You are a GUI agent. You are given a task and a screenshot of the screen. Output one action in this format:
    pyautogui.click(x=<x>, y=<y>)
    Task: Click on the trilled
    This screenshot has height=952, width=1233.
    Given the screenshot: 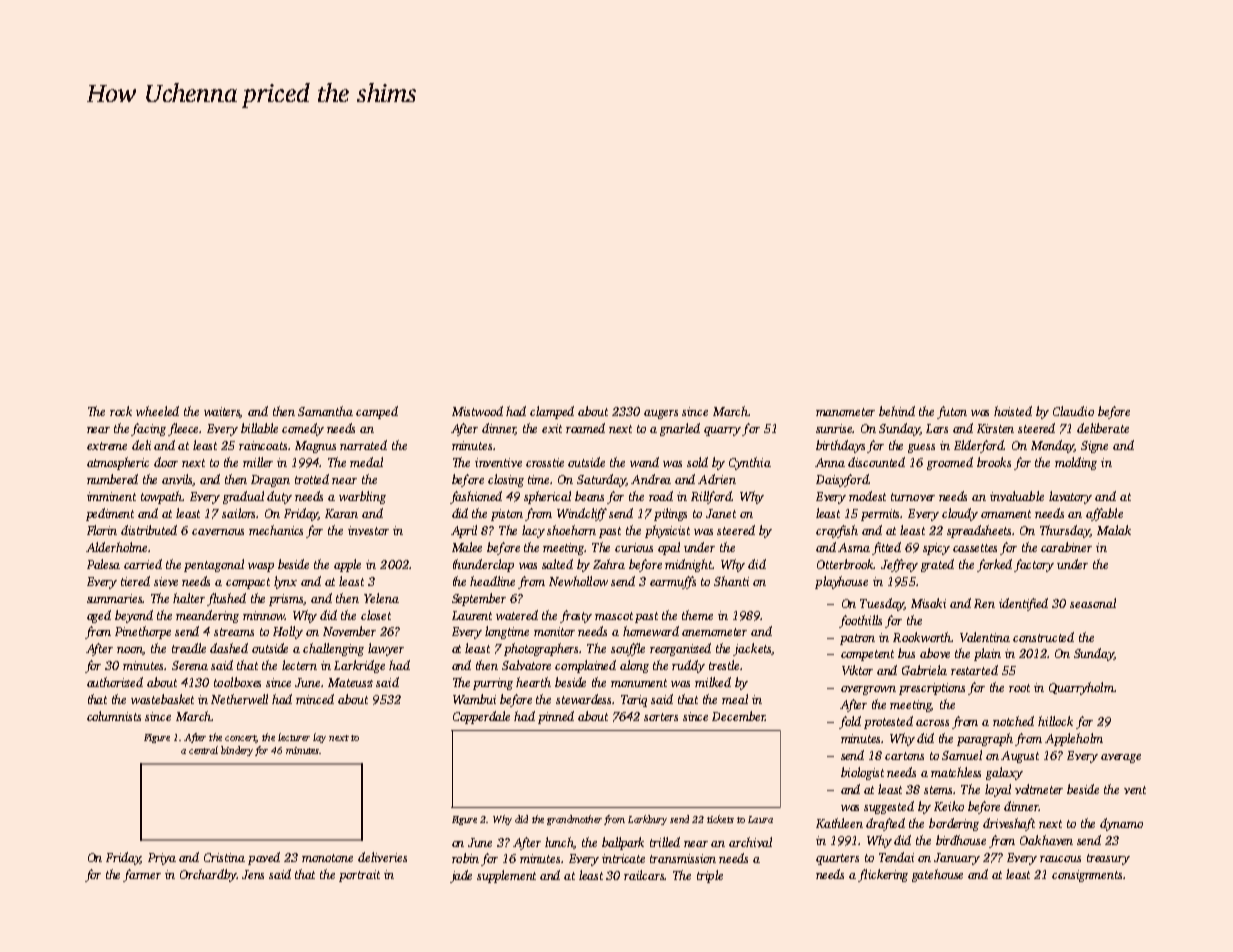 What is the action you would take?
    pyautogui.click(x=665, y=842)
